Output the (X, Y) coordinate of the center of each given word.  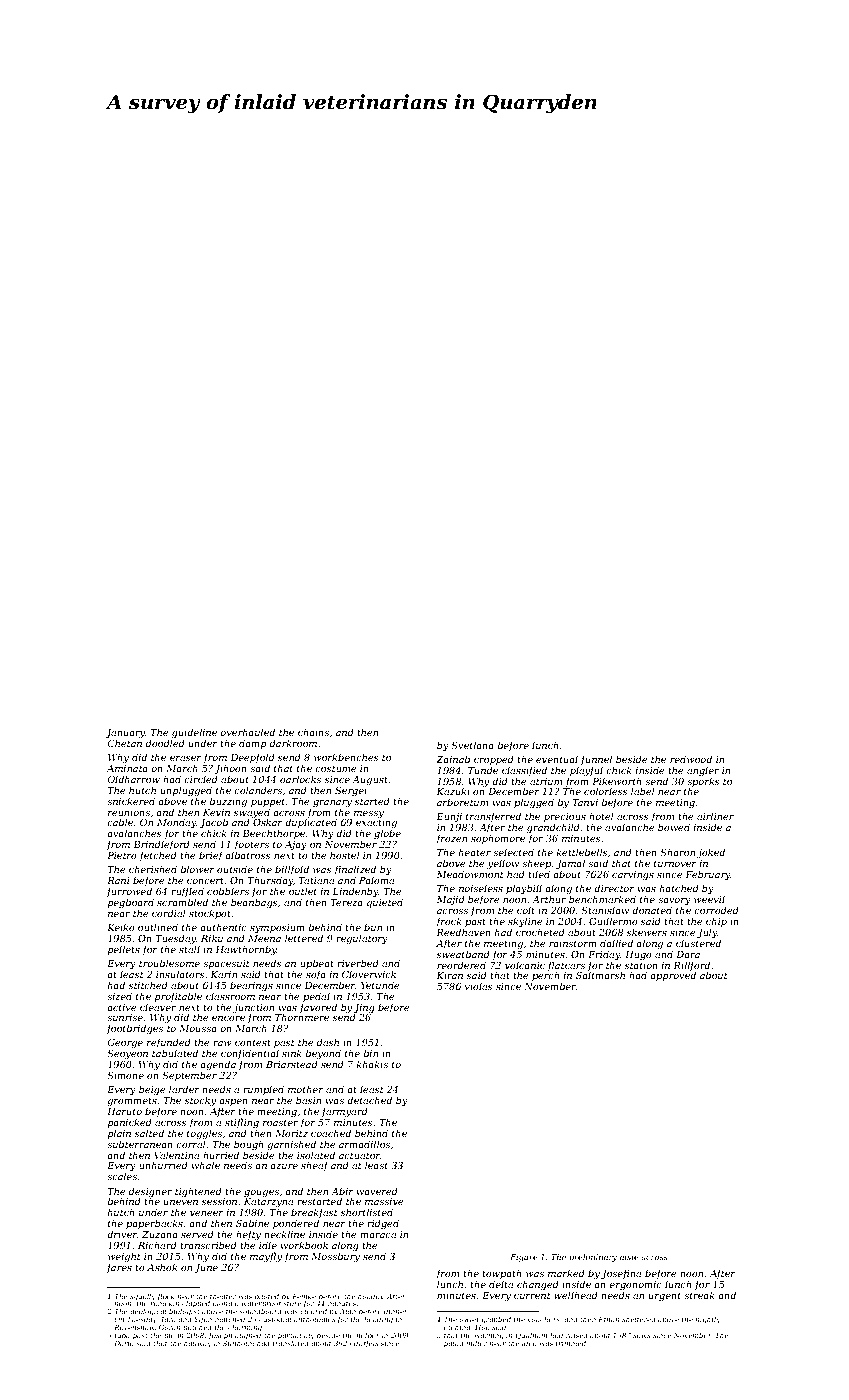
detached (369, 1100)
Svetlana (472, 745)
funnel (596, 760)
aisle (629, 1257)
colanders (258, 790)
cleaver (158, 1007)
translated (290, 1343)
